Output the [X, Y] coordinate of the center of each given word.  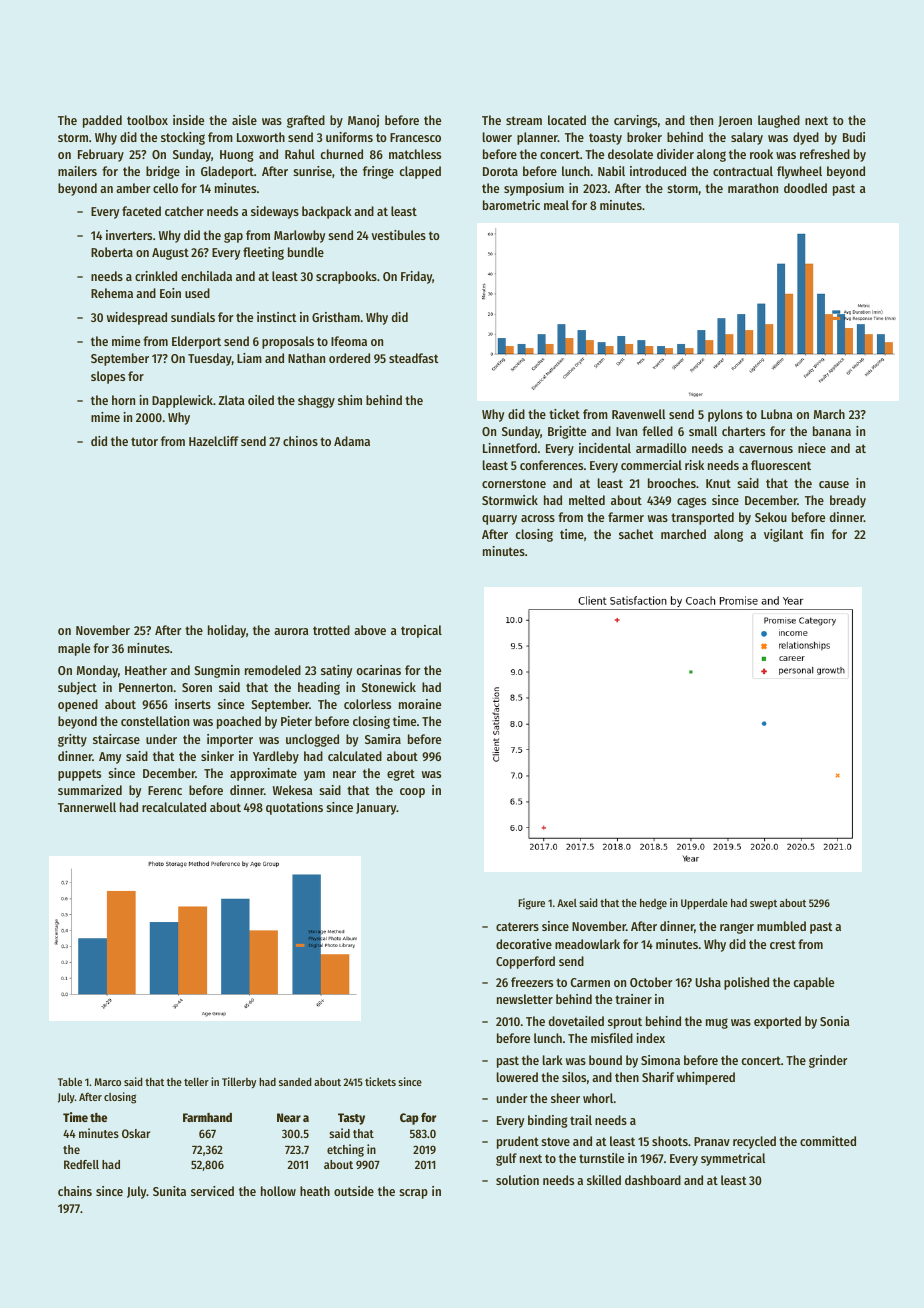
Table [70, 1081]
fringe [378, 172]
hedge [653, 904]
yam [314, 776]
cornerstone [514, 483]
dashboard [653, 1180]
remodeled [273, 670]
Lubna [777, 414]
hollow [278, 1191]
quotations [294, 808]
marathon [753, 188]
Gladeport [227, 172]
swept [763, 905]
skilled [604, 1180]
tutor [144, 441]
